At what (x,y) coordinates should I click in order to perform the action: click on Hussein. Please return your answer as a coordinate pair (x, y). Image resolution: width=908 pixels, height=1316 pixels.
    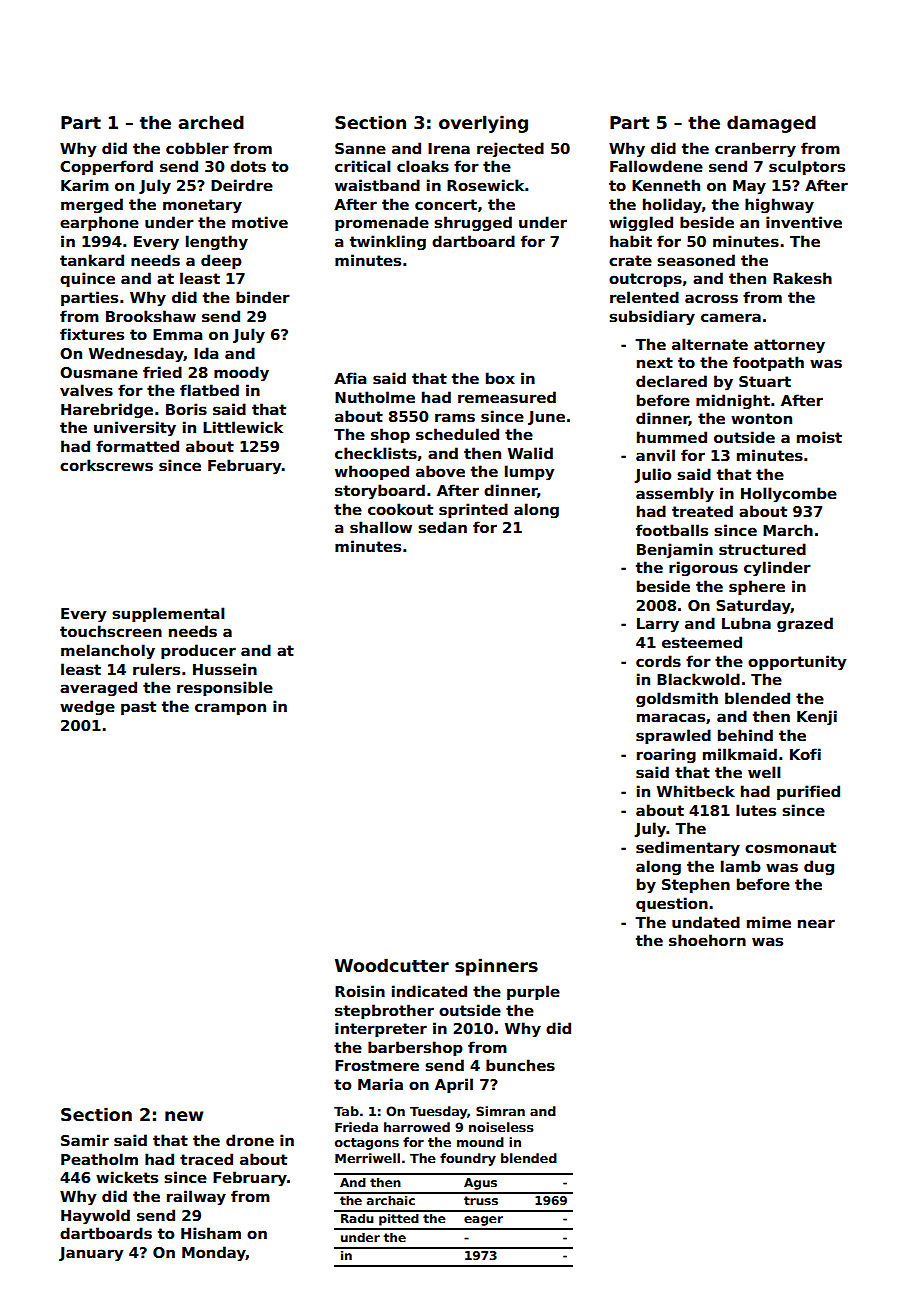
    Looking at the image, I should click on (225, 669).
